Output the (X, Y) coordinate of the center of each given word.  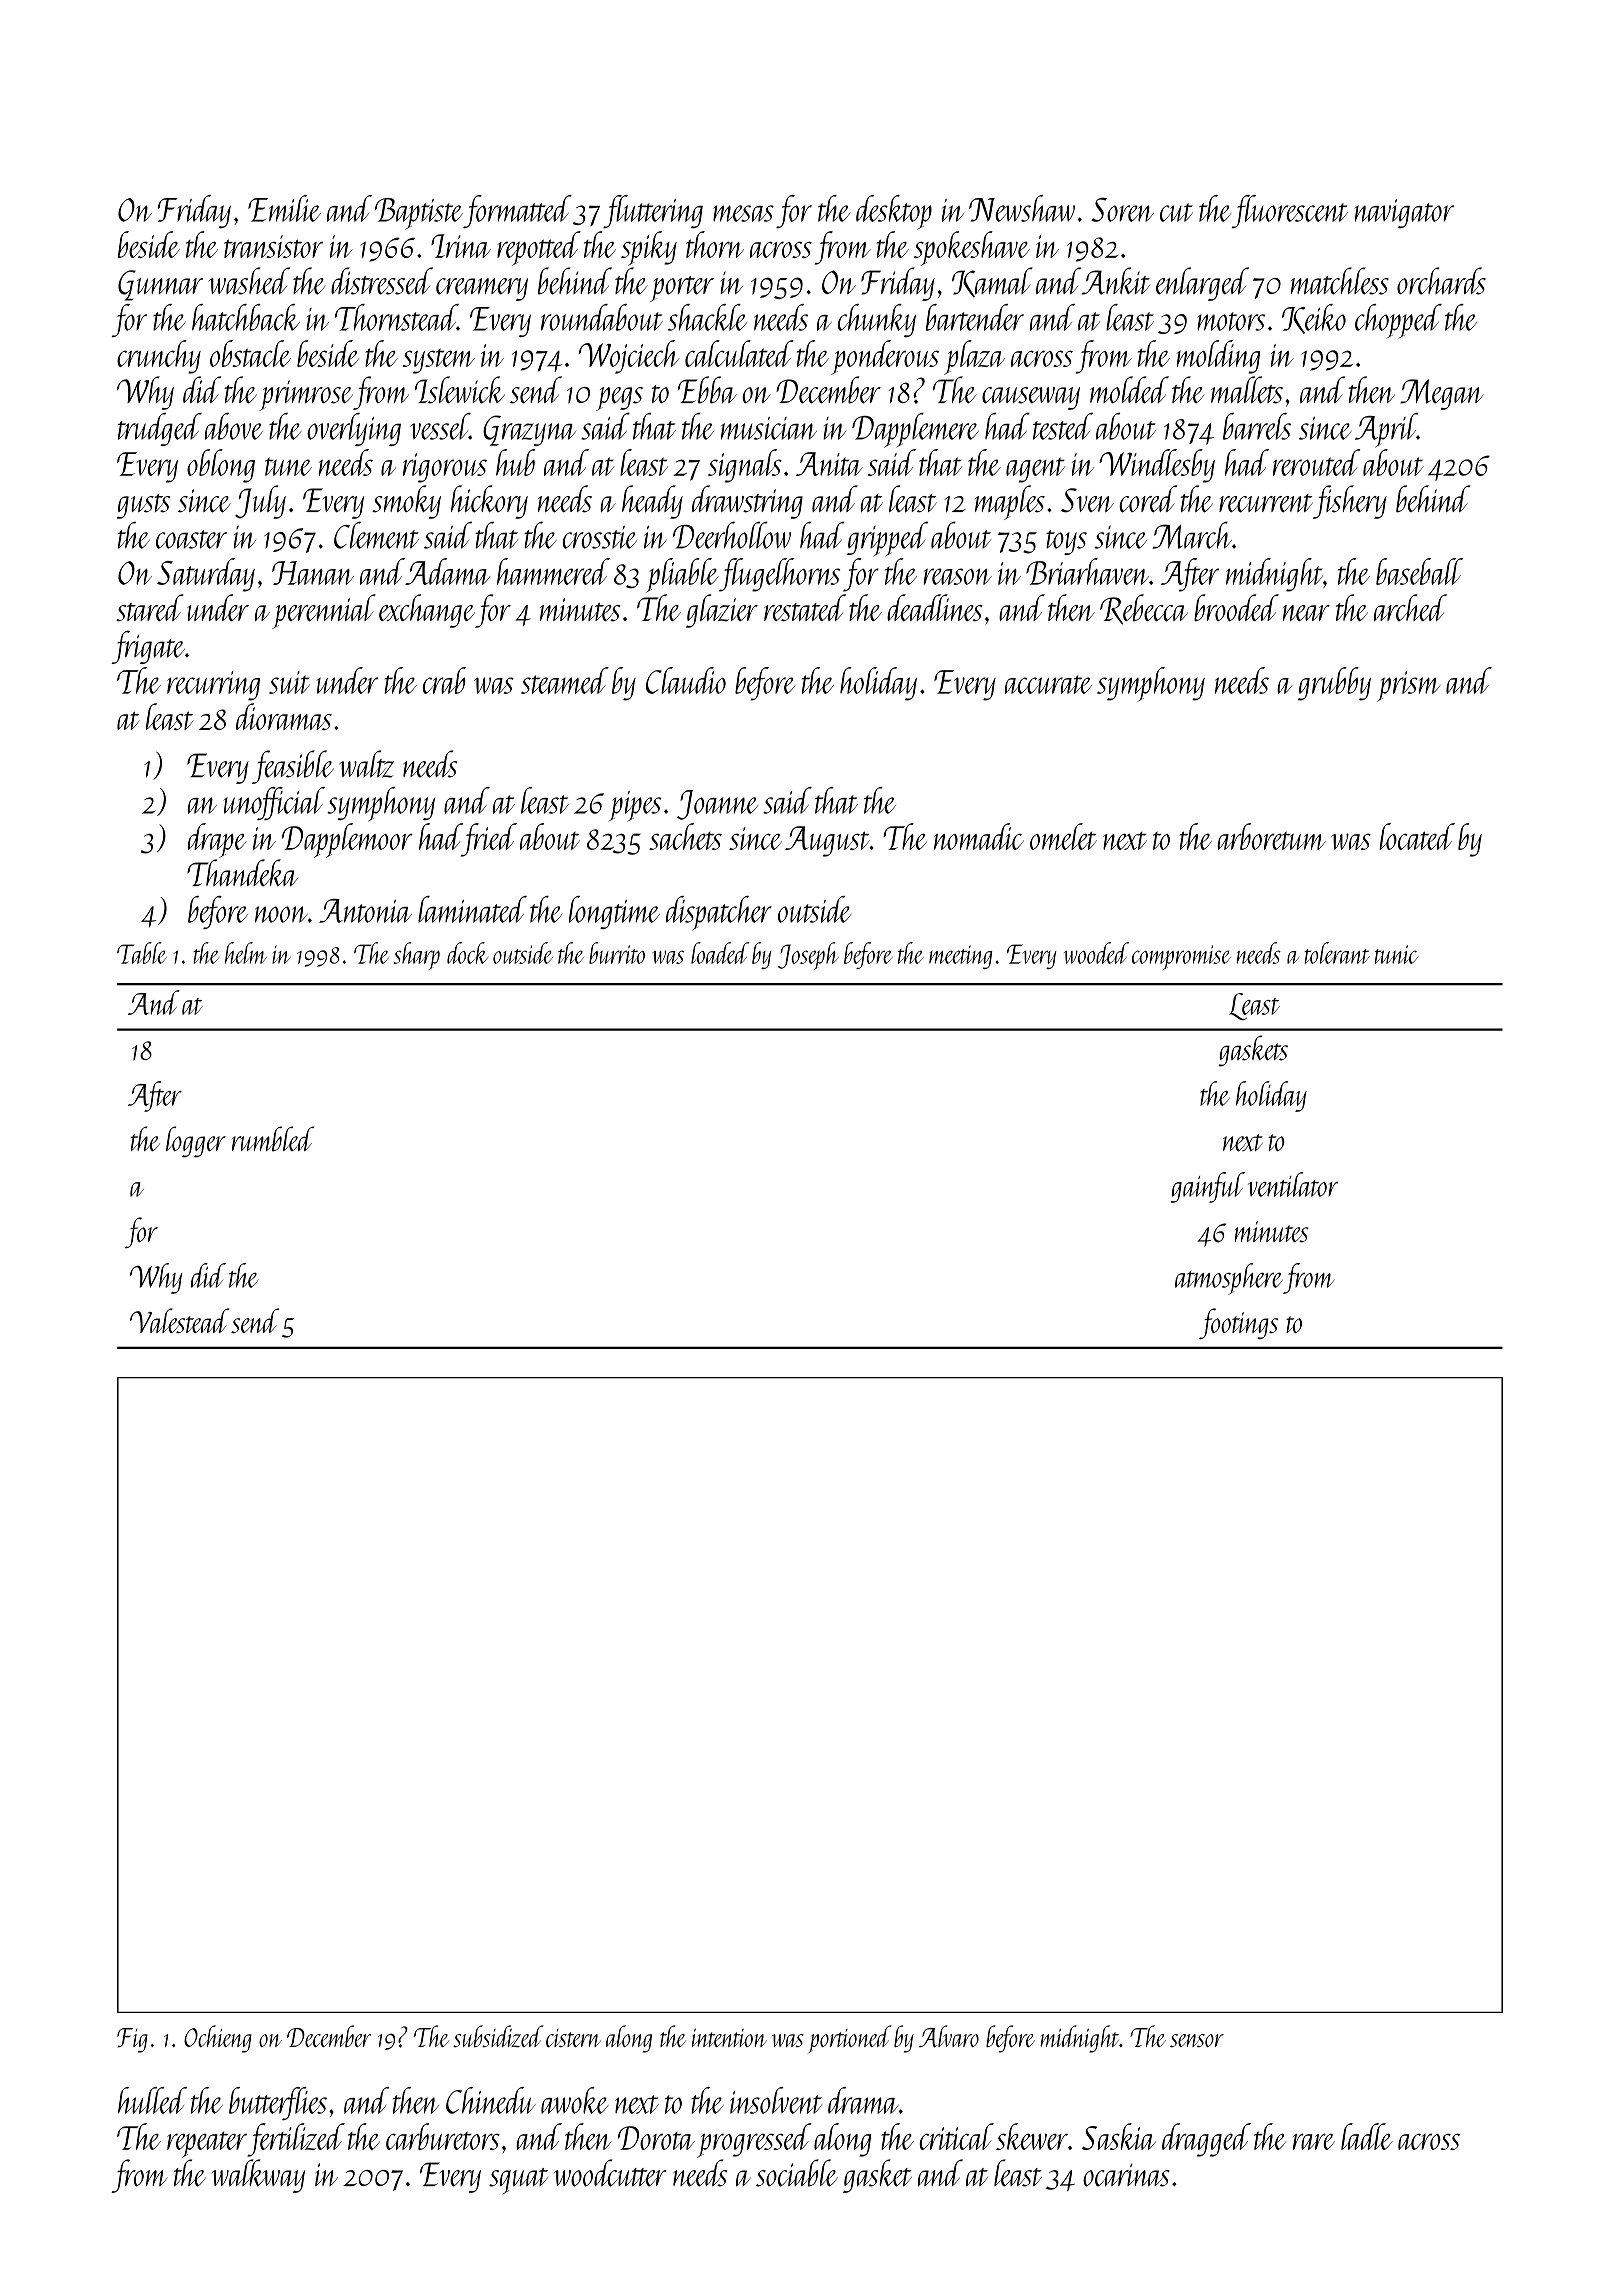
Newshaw (1022, 208)
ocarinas (1126, 2175)
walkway (258, 2176)
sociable (797, 2173)
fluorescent (1290, 211)
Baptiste (419, 214)
